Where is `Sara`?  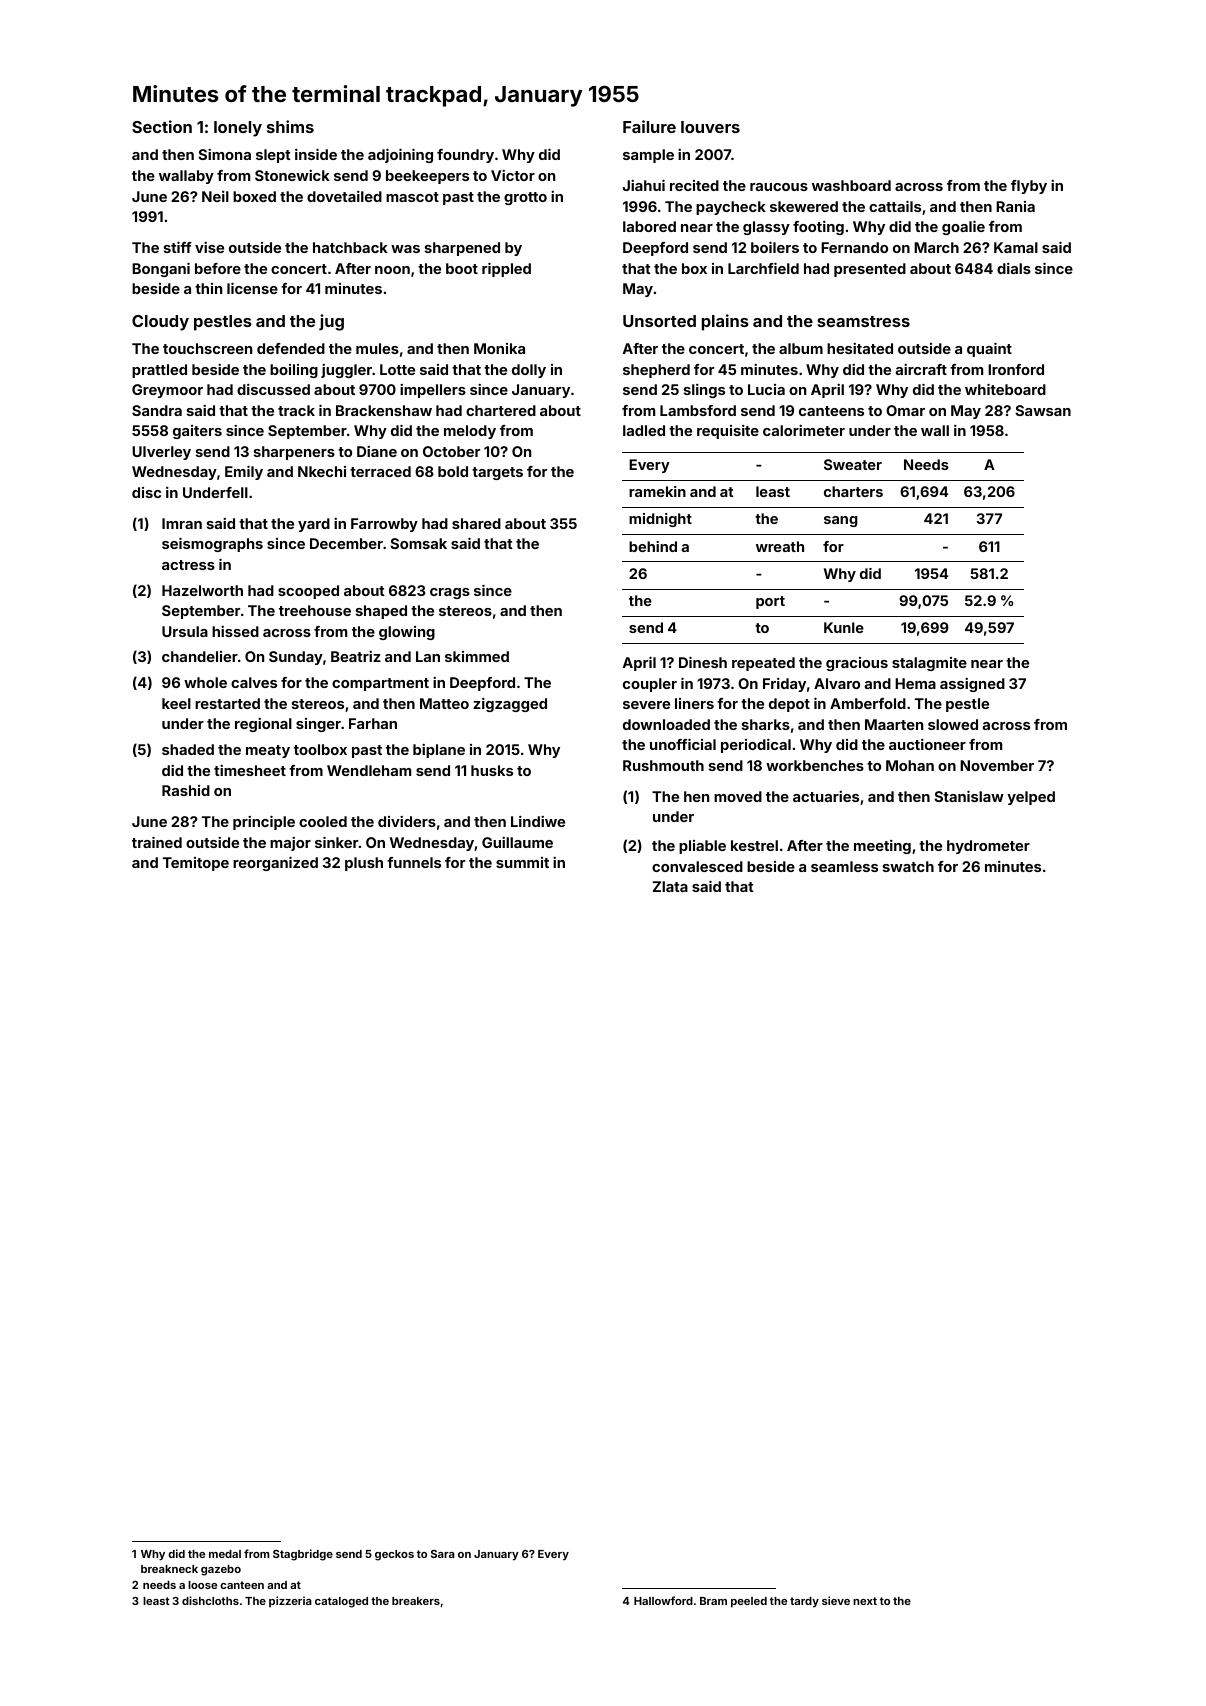 Sara is located at coordinates (443, 1554).
